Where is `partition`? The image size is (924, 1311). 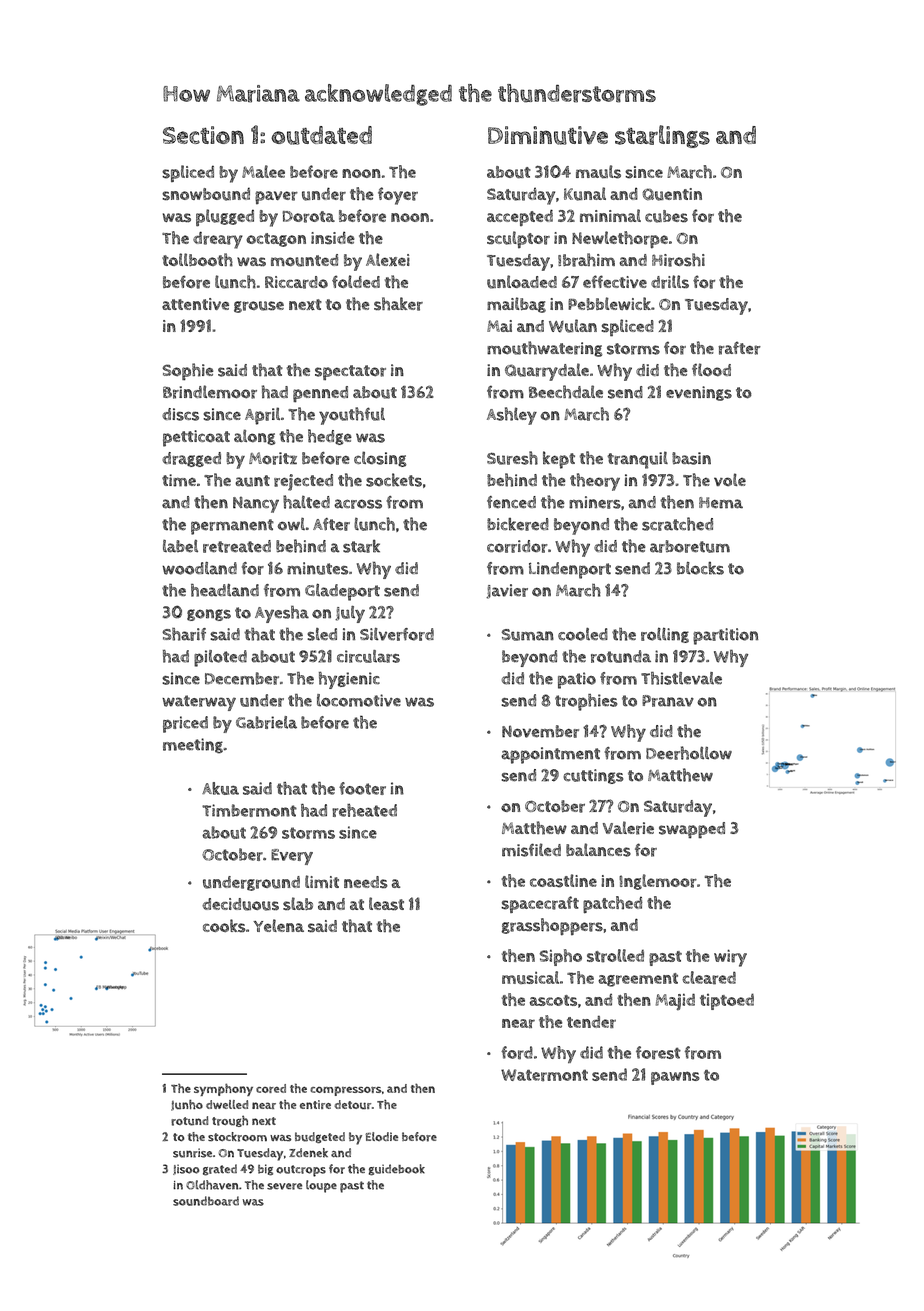 partition is located at coordinates (725, 636).
